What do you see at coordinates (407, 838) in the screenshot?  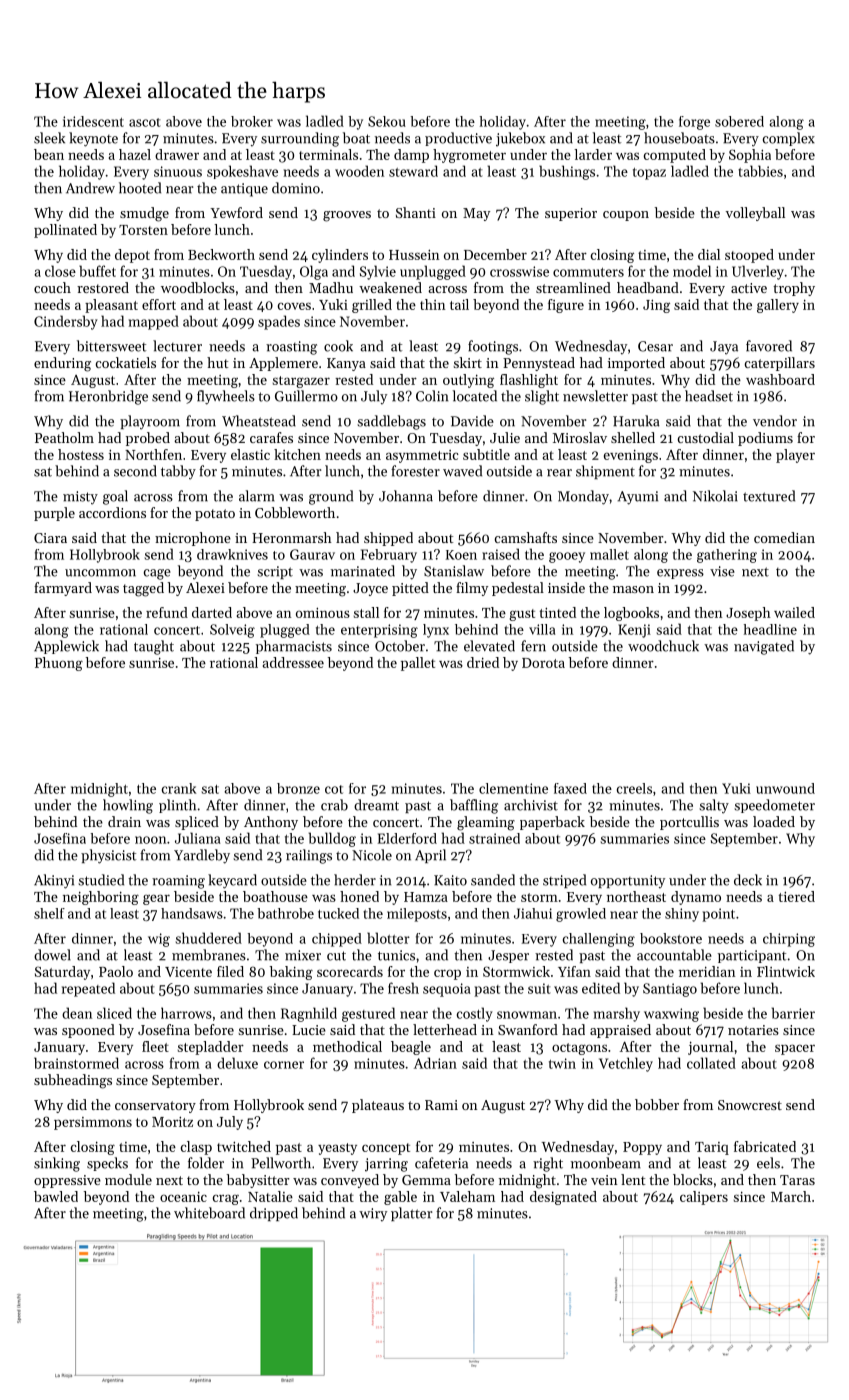 I see `Elderford` at bounding box center [407, 838].
